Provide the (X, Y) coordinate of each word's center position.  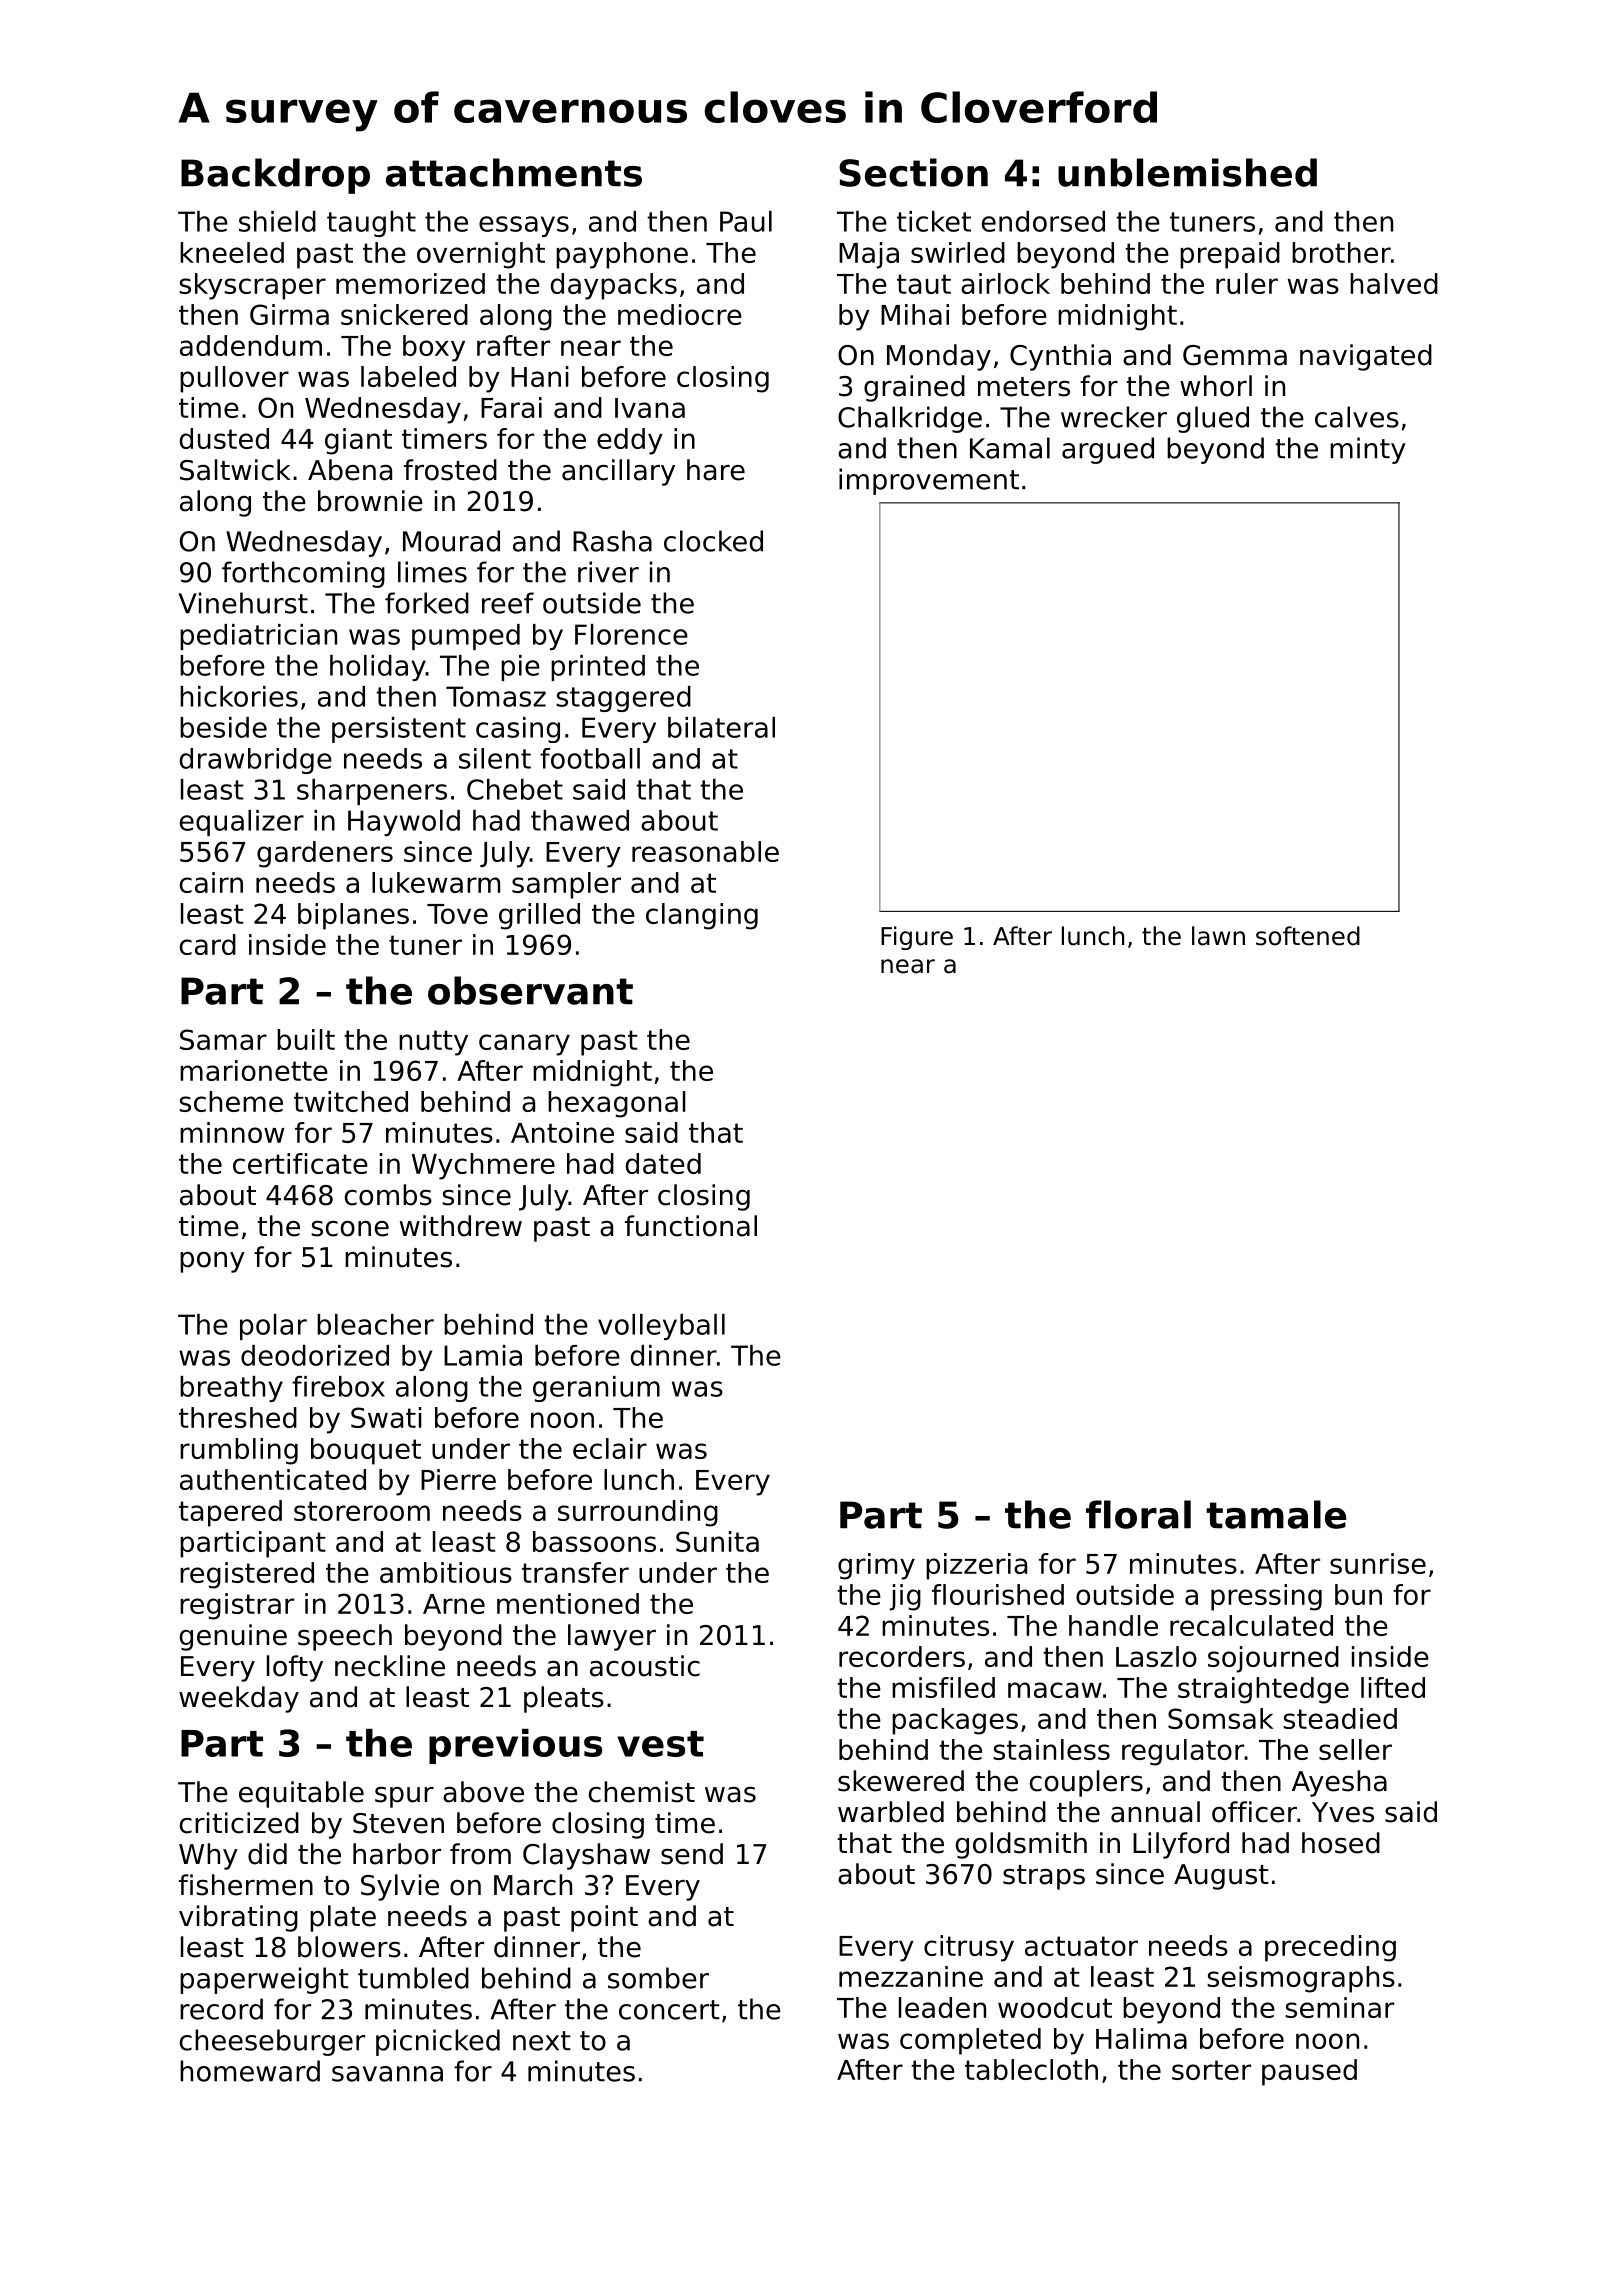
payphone (622, 255)
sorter (1211, 2070)
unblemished (1187, 172)
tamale (1276, 1514)
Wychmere (483, 1166)
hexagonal (617, 1104)
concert (669, 2010)
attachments (514, 172)
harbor (397, 1854)
